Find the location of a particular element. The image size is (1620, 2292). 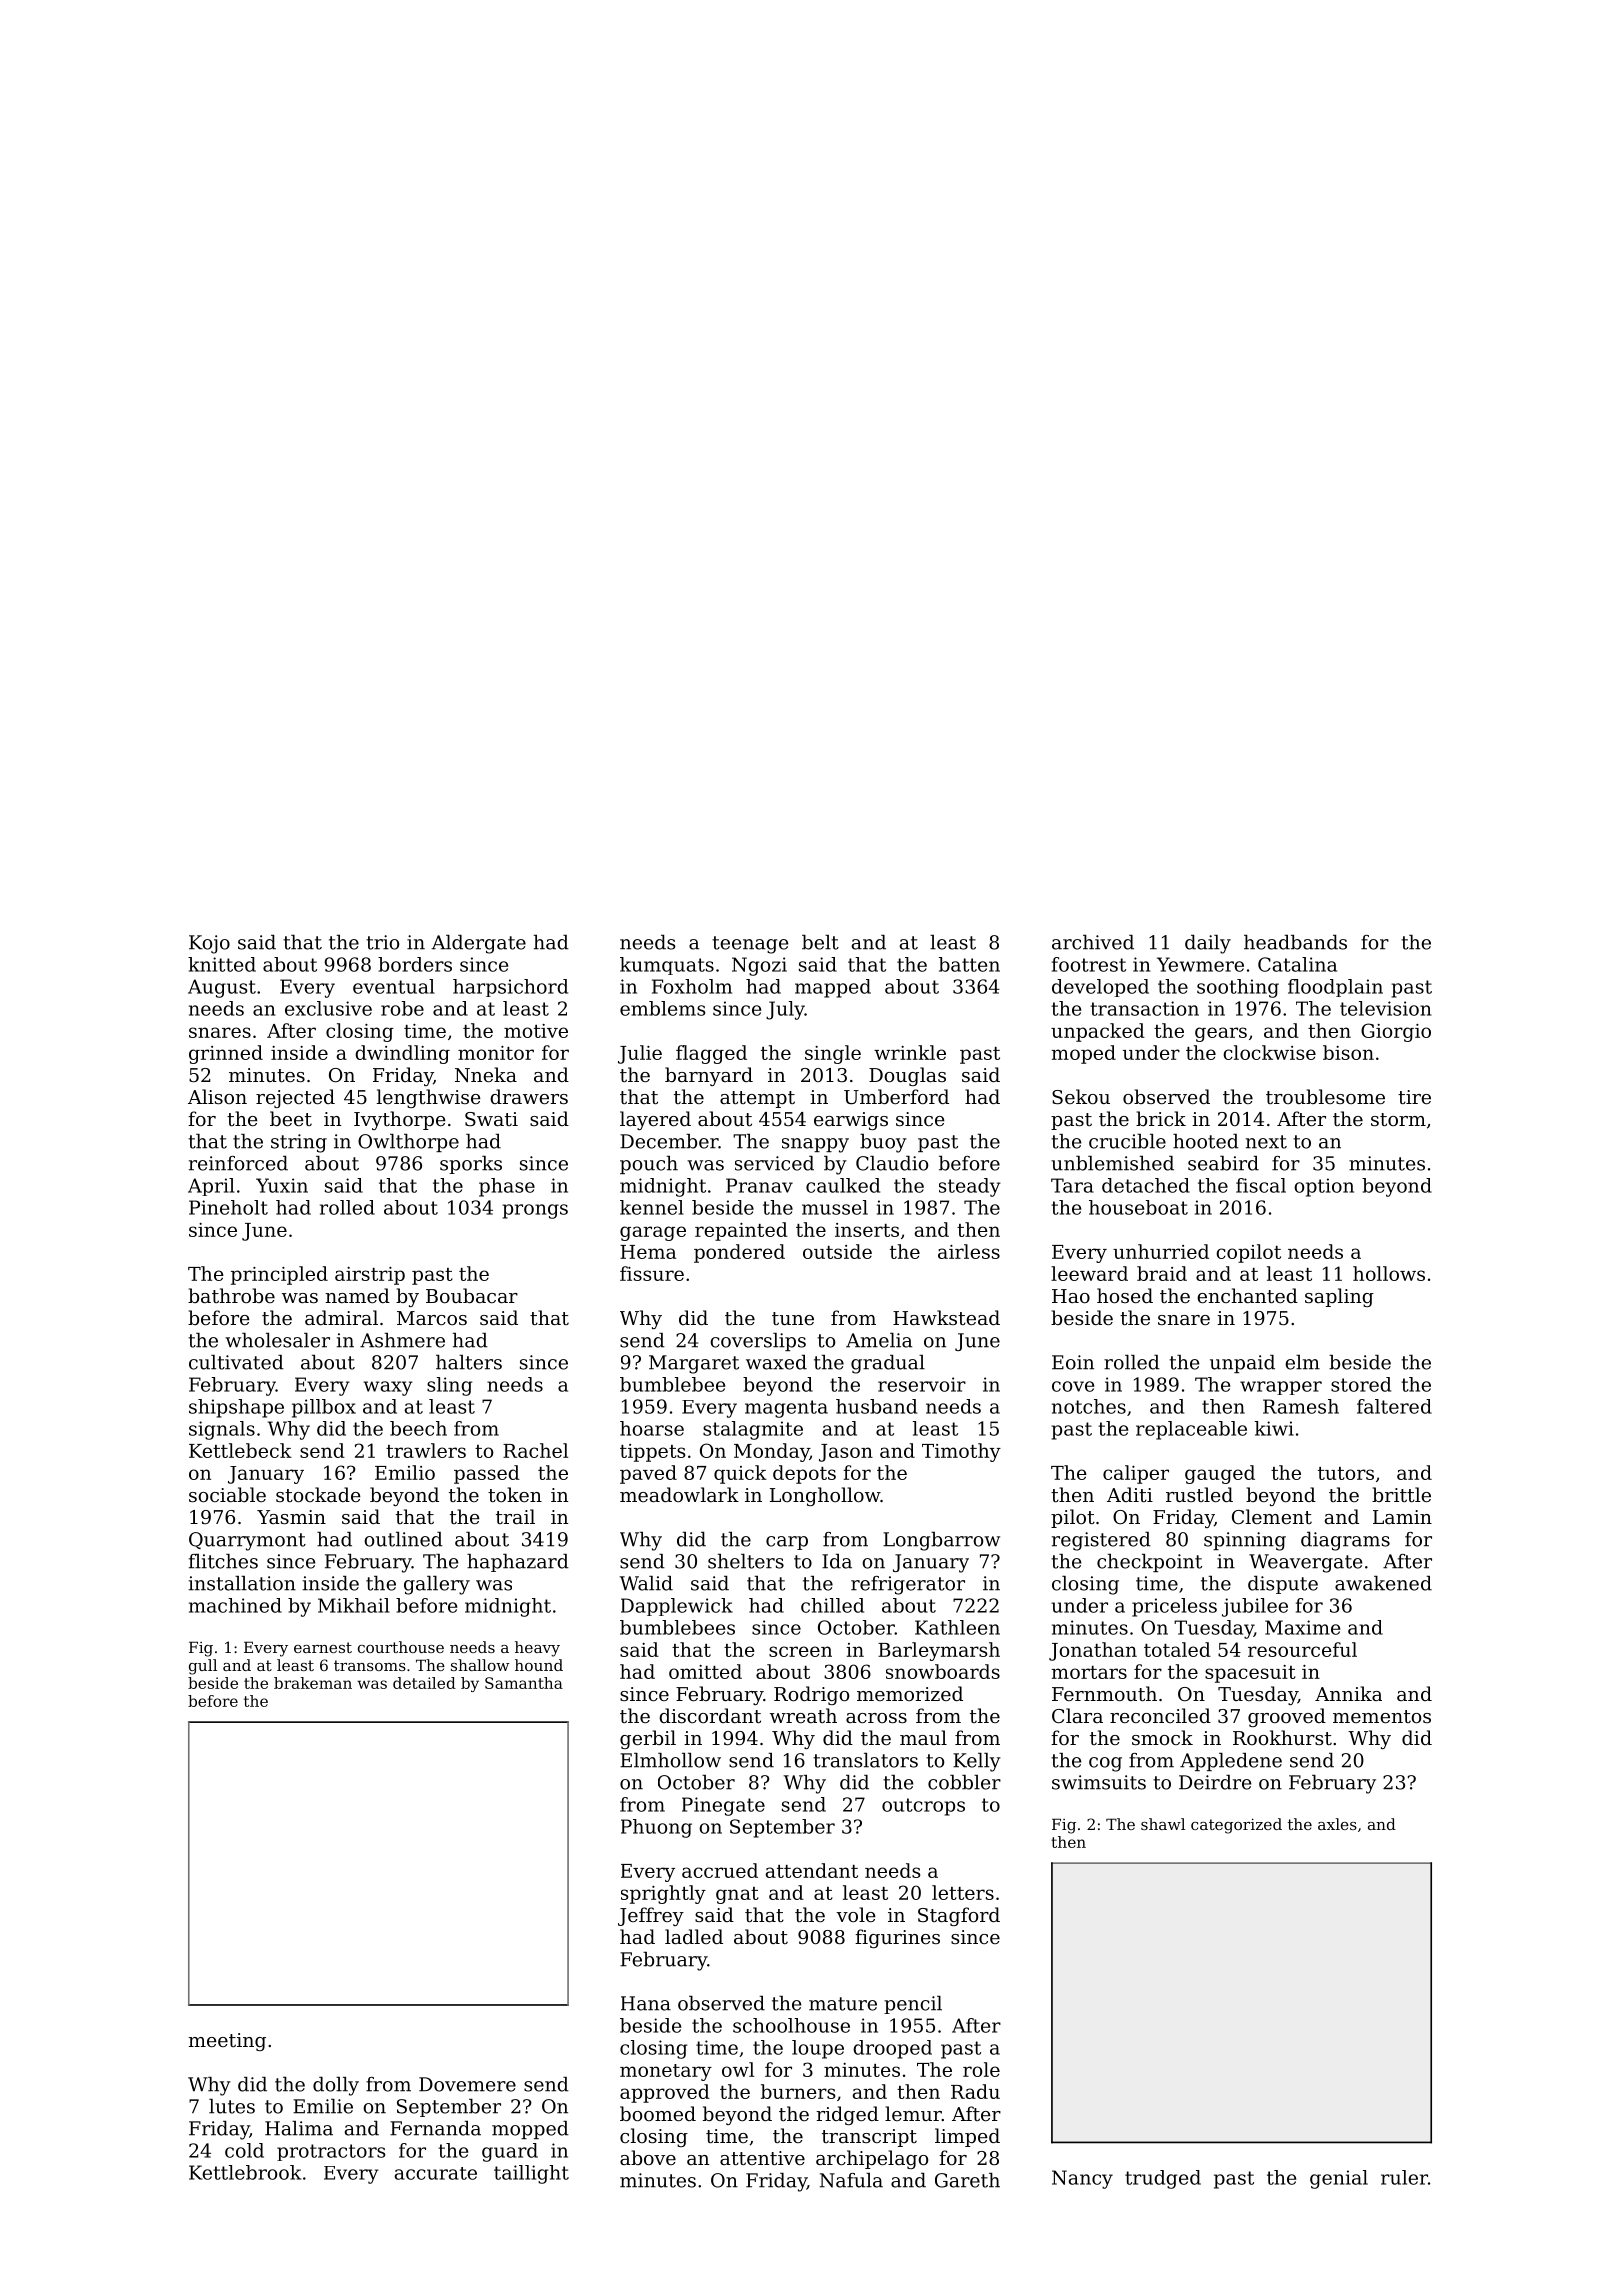

dwindling is located at coordinates (402, 1054).
